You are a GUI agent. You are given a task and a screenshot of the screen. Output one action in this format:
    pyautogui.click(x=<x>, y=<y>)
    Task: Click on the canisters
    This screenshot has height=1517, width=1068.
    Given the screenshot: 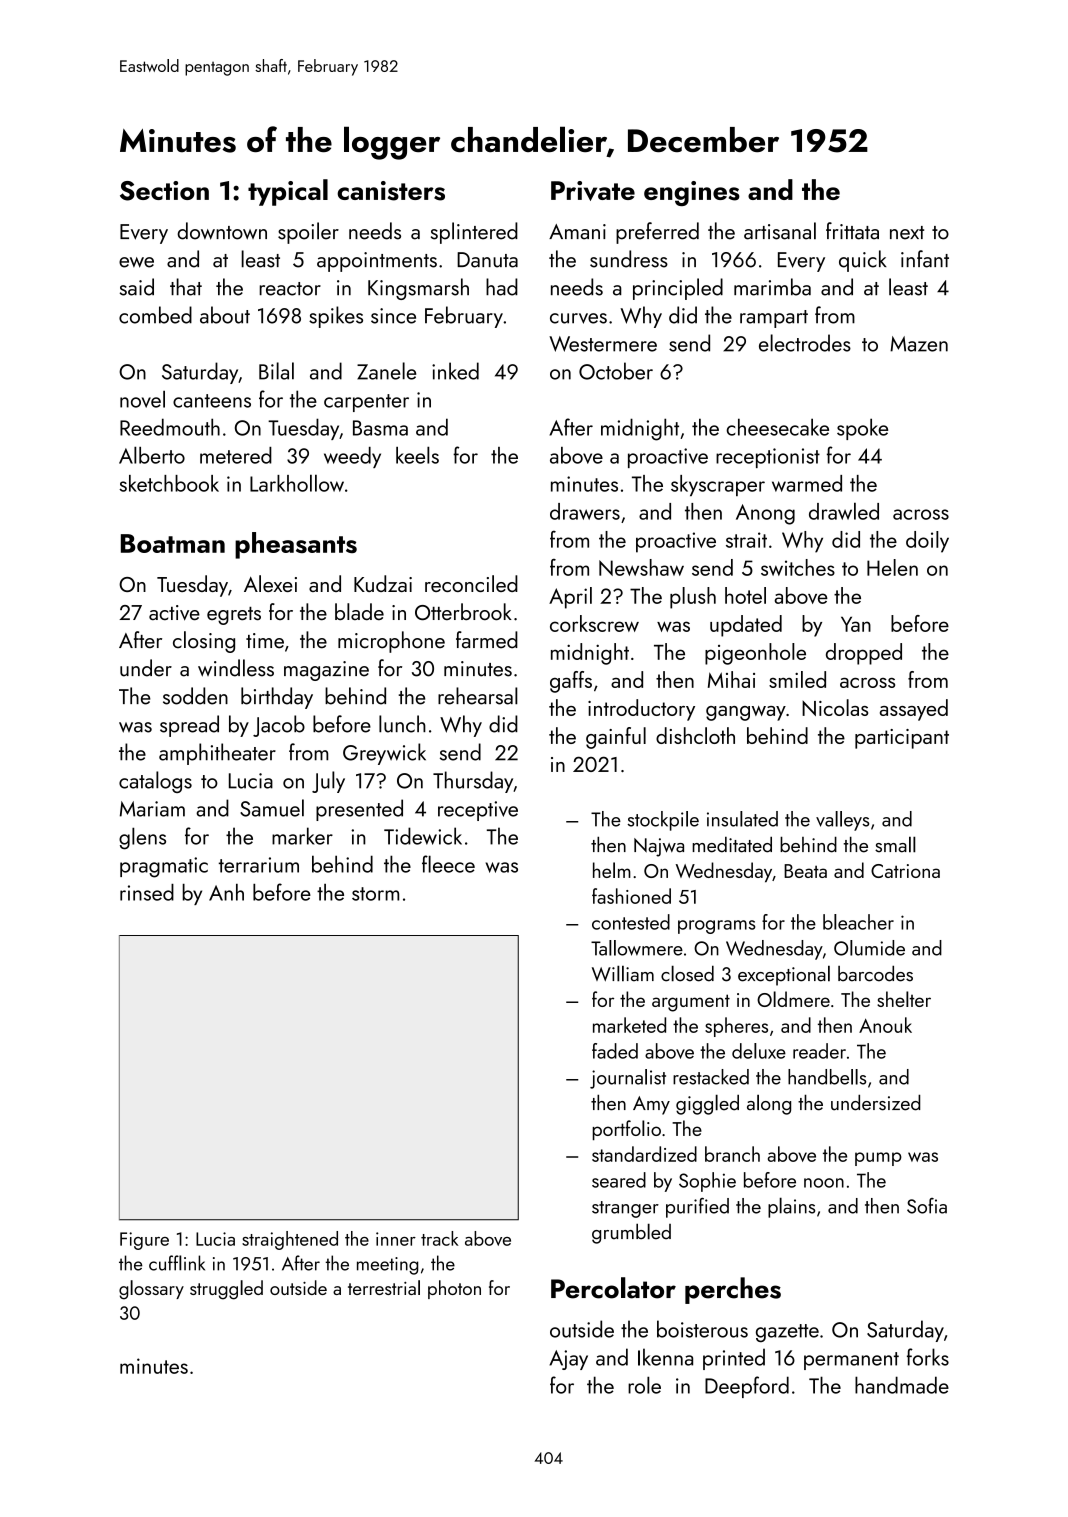 What is the action you would take?
    pyautogui.click(x=391, y=191)
